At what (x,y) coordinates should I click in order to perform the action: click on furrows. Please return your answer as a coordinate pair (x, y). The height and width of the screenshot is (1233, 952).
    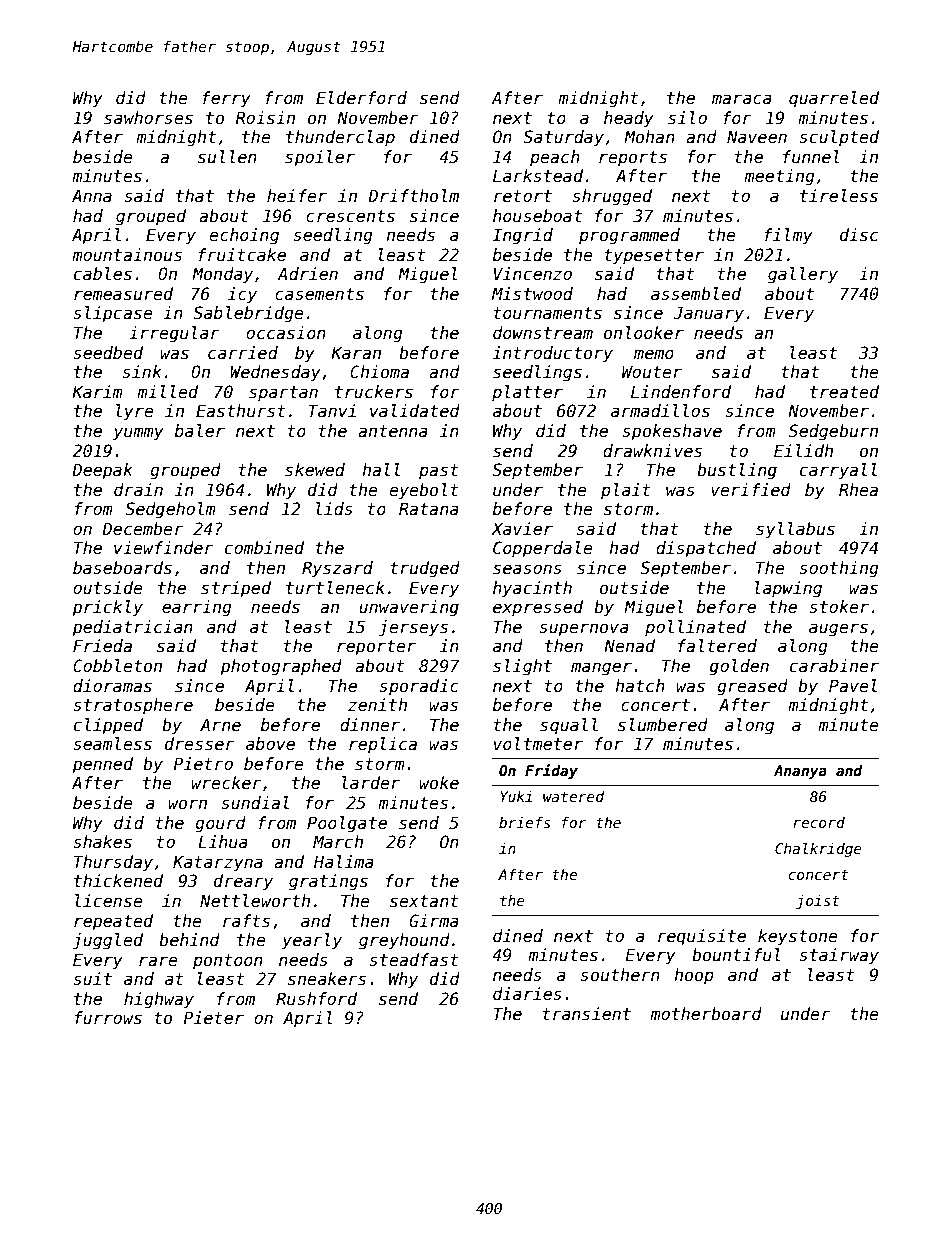
    Looking at the image, I should click on (108, 1018).
